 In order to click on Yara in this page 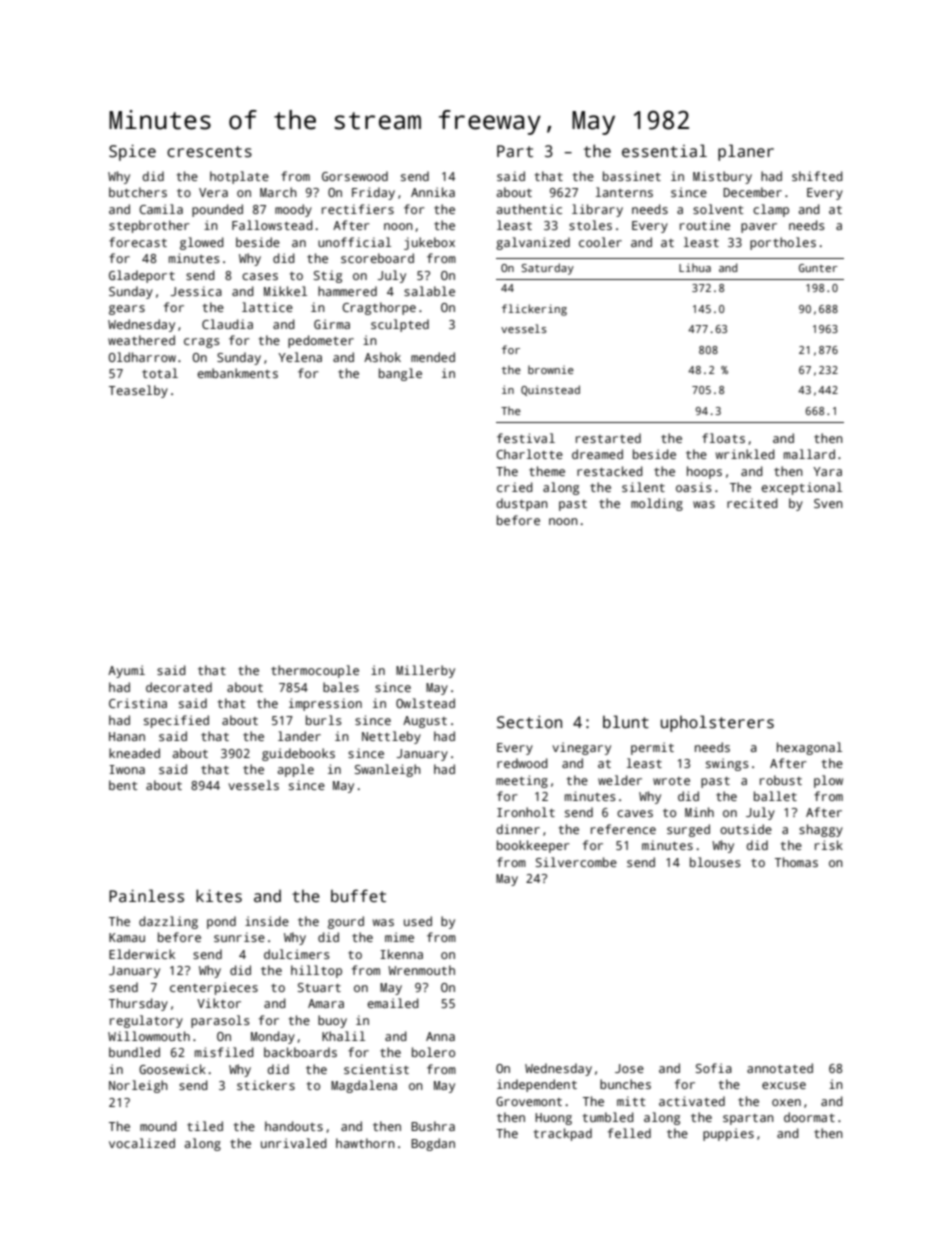, I will do `click(827, 471)`.
